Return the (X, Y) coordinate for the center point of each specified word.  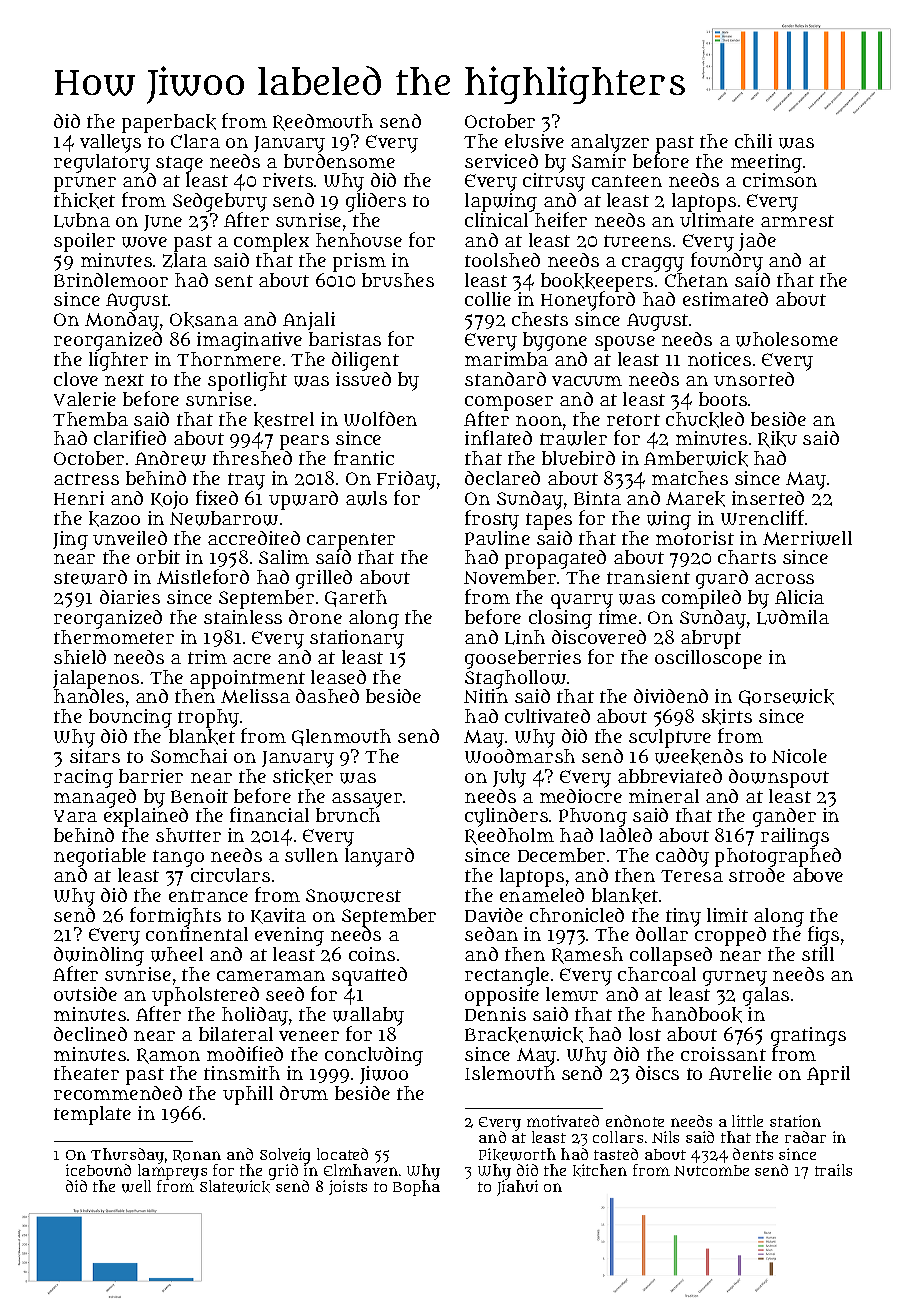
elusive (534, 141)
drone (315, 617)
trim (207, 657)
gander (784, 817)
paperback (169, 123)
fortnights (175, 917)
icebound (98, 1170)
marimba (506, 359)
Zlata (185, 260)
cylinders (506, 817)
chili (753, 141)
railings (795, 837)
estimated (725, 299)
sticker (303, 777)
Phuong (593, 817)
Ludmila (793, 617)
